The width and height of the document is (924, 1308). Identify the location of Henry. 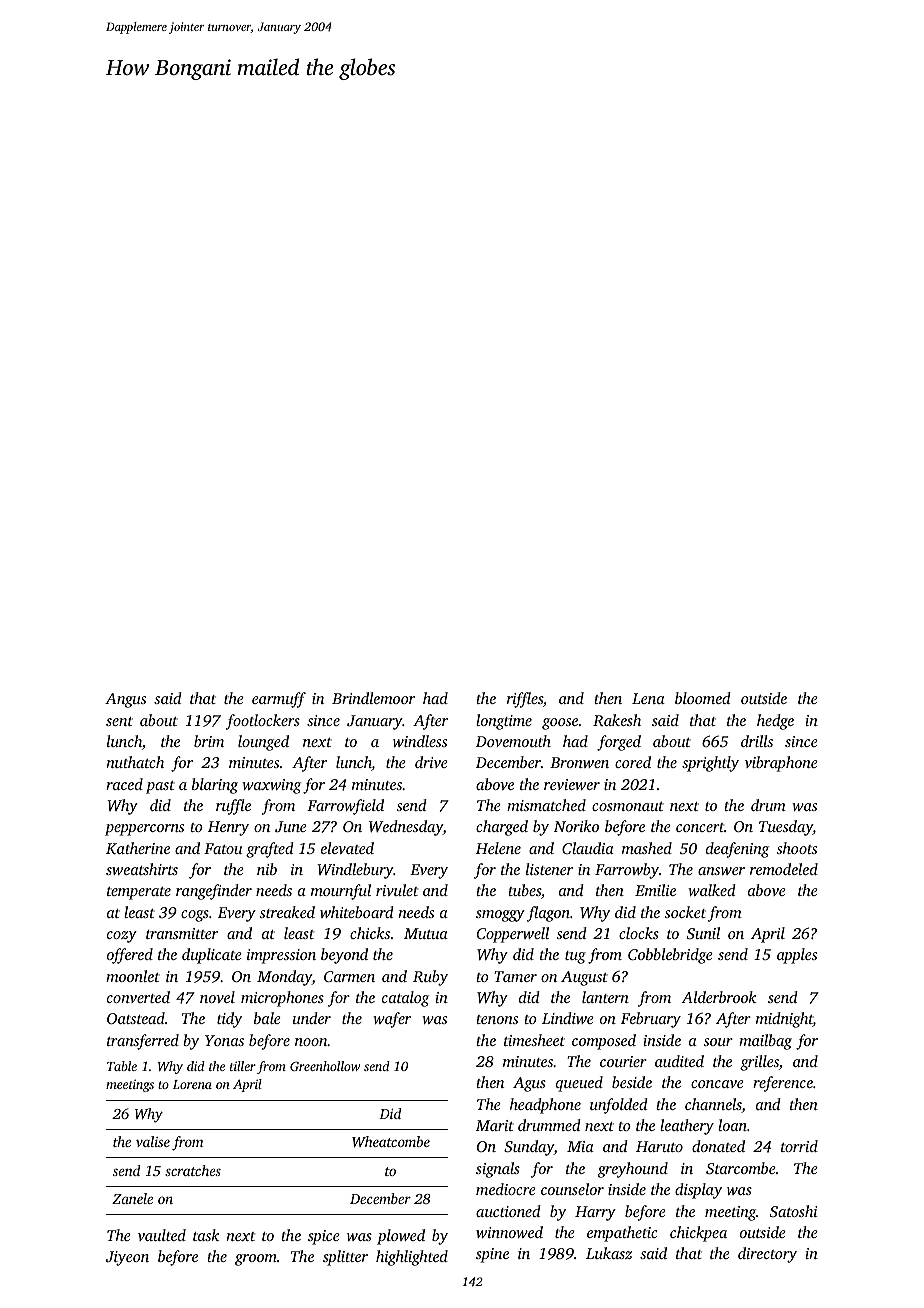
(228, 828).
